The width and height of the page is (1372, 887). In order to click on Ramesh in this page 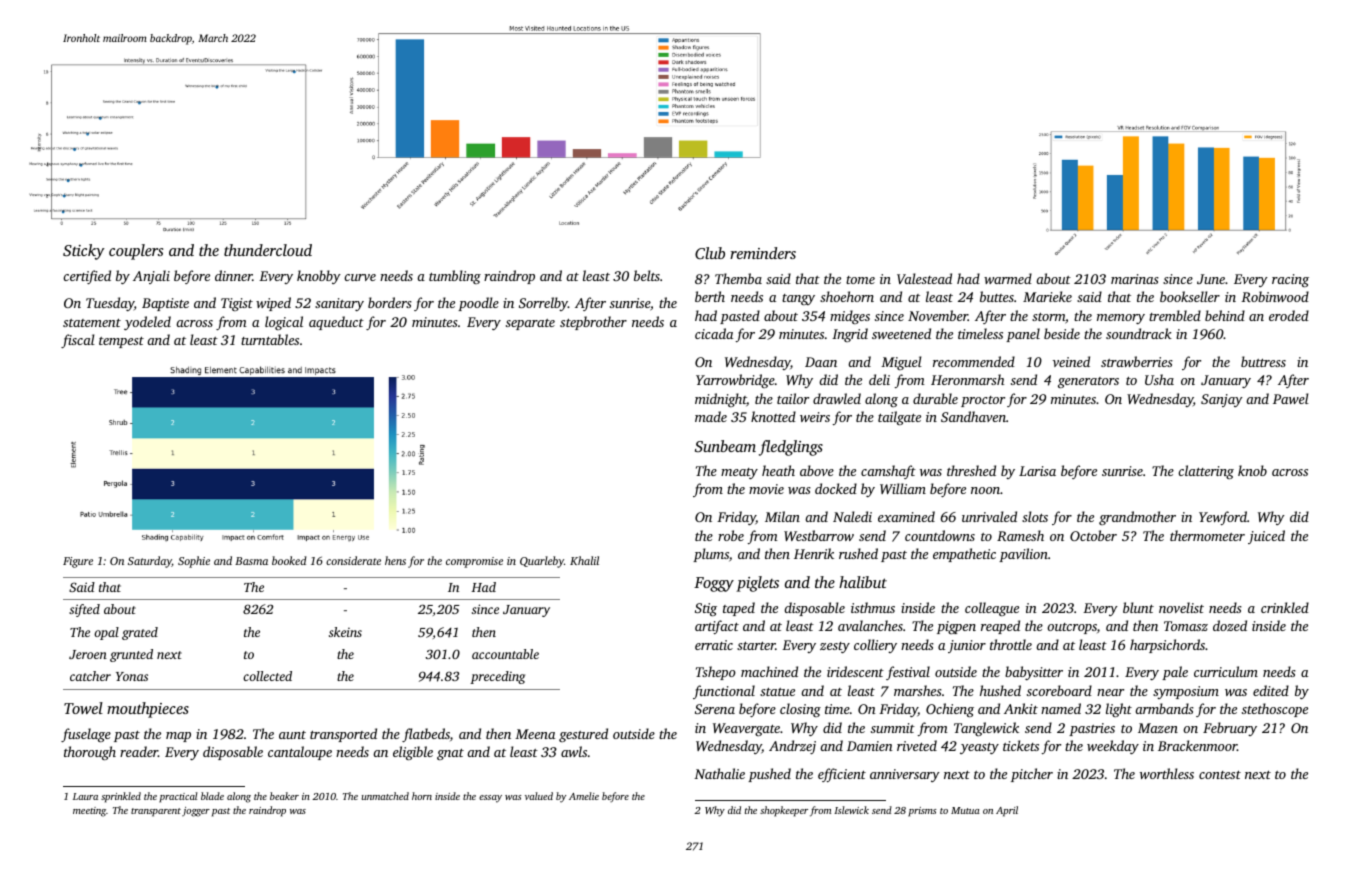, I will do `click(1020, 535)`.
